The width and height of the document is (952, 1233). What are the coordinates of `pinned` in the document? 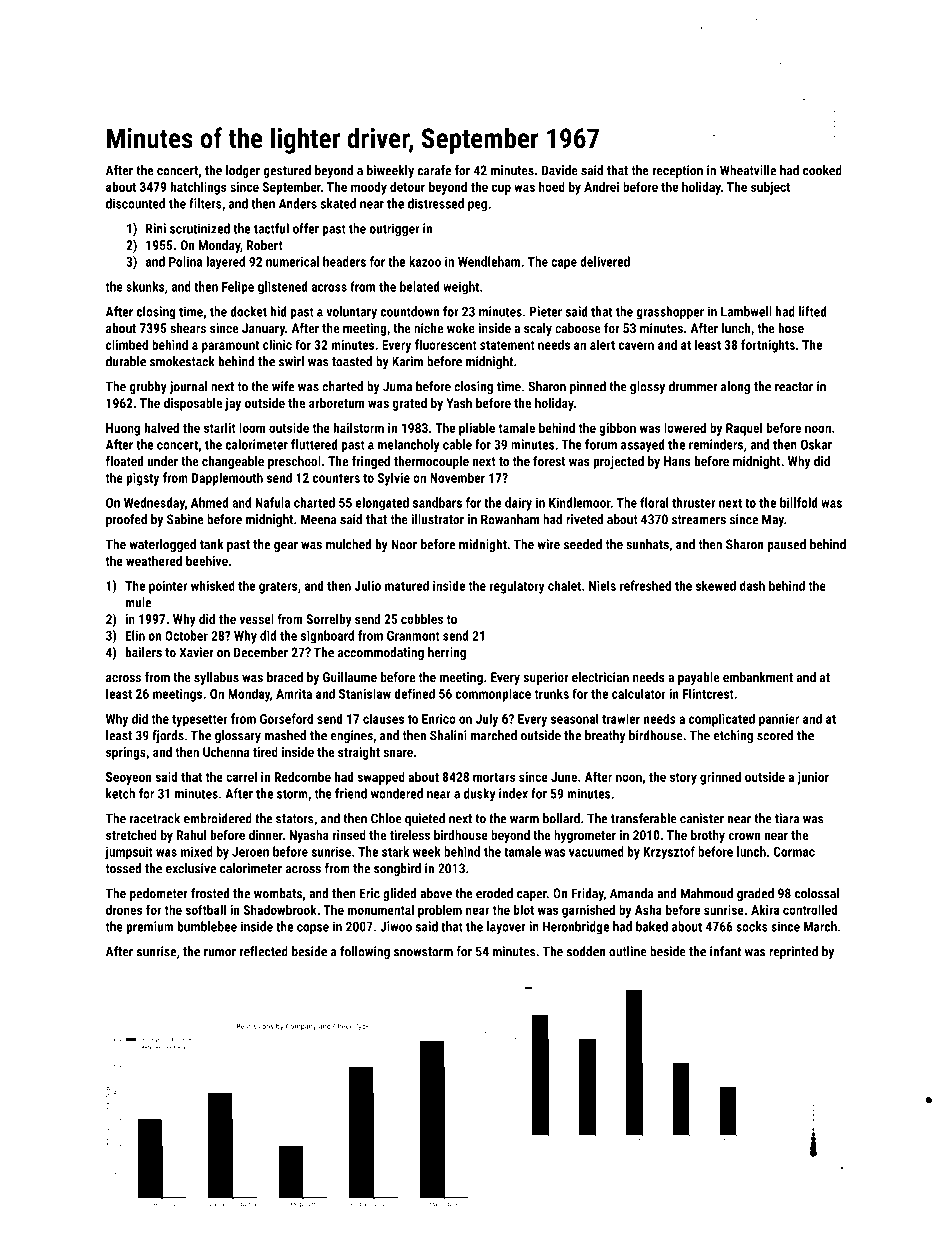 It's located at (588, 387).
